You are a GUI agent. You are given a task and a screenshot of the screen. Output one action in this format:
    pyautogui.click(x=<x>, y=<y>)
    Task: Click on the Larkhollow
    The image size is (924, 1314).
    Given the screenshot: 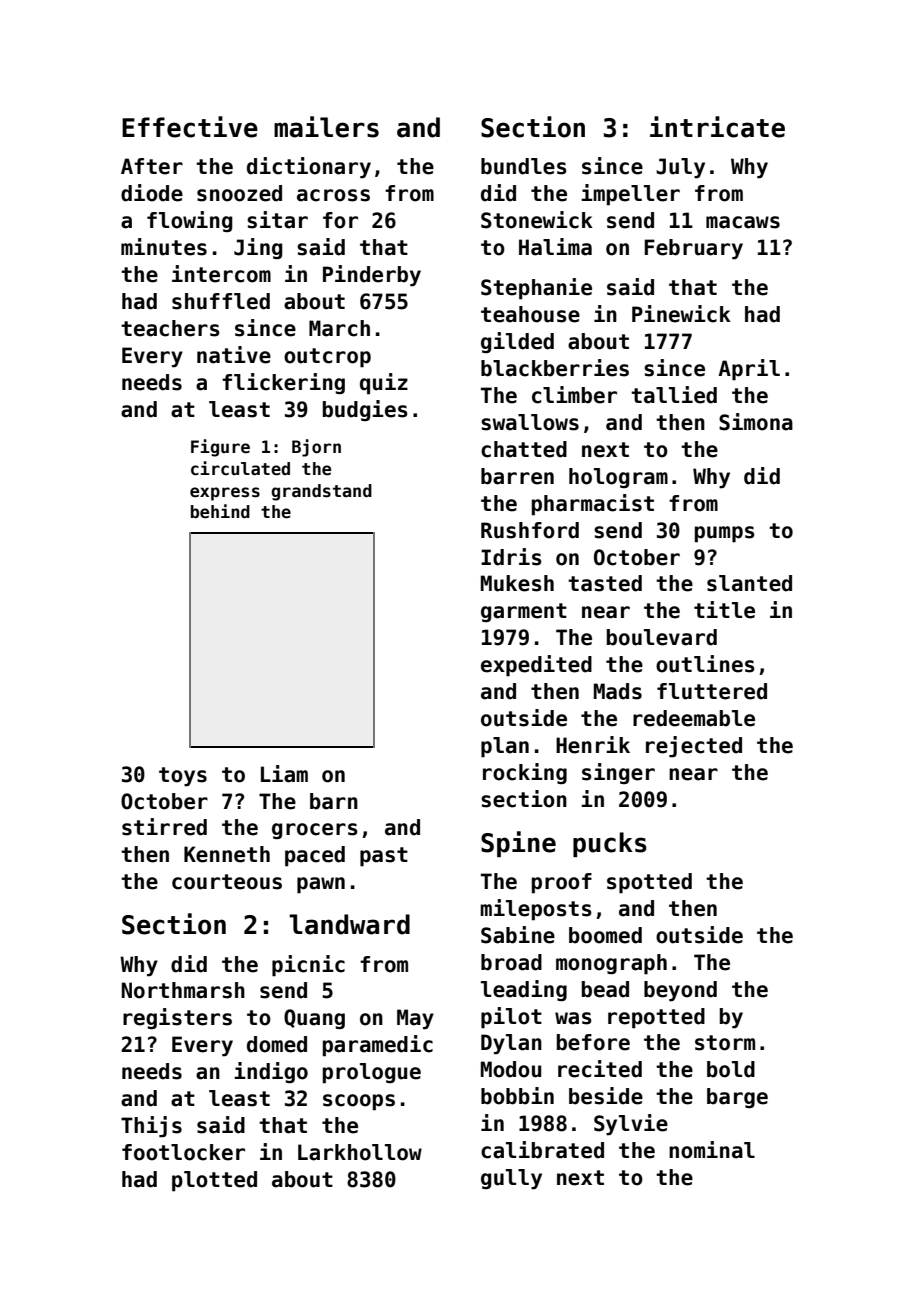 What is the action you would take?
    pyautogui.click(x=360, y=1152)
